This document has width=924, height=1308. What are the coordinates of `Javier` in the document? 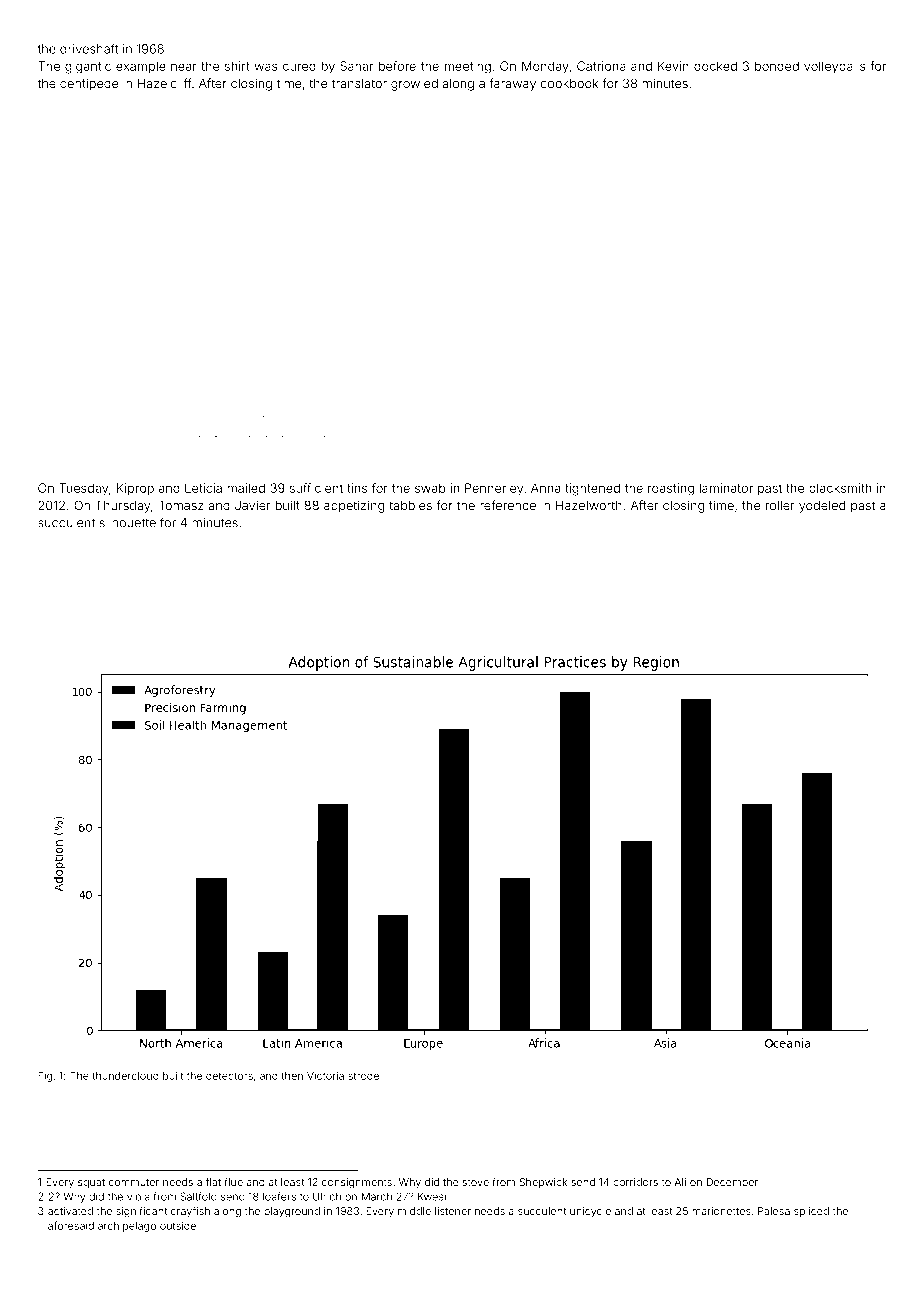 It's located at (252, 505).
